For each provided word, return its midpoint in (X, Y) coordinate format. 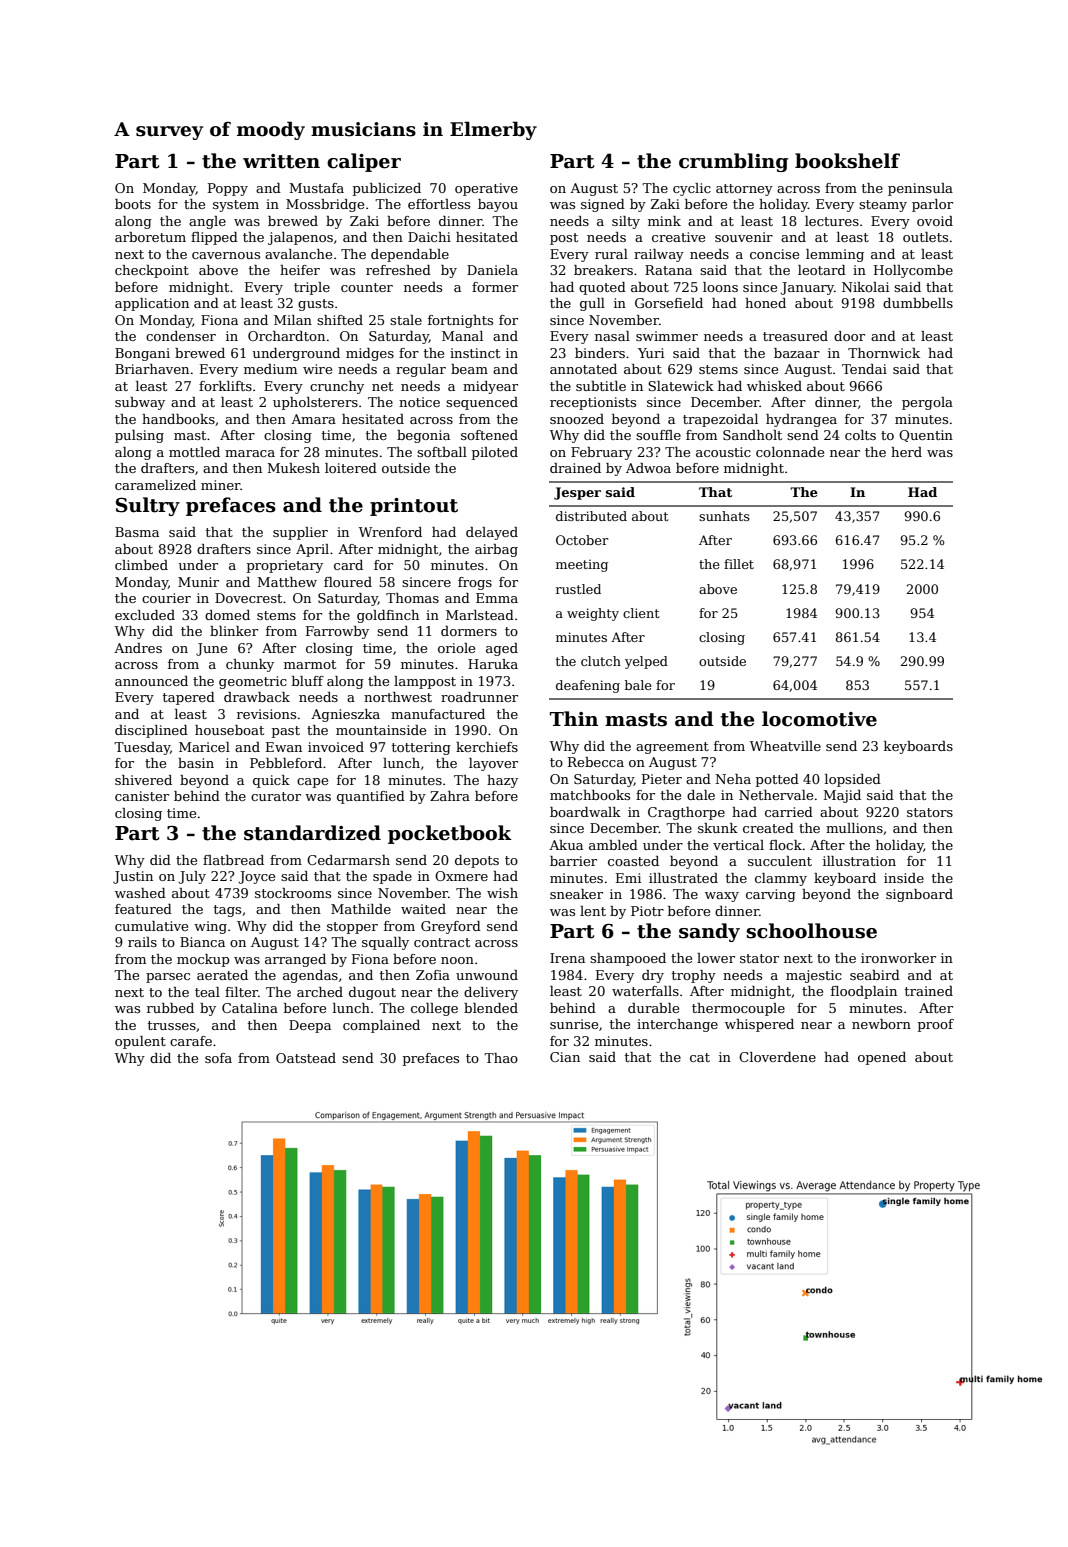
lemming (835, 255)
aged (502, 649)
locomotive (819, 719)
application (152, 304)
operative (486, 189)
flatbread (233, 860)
